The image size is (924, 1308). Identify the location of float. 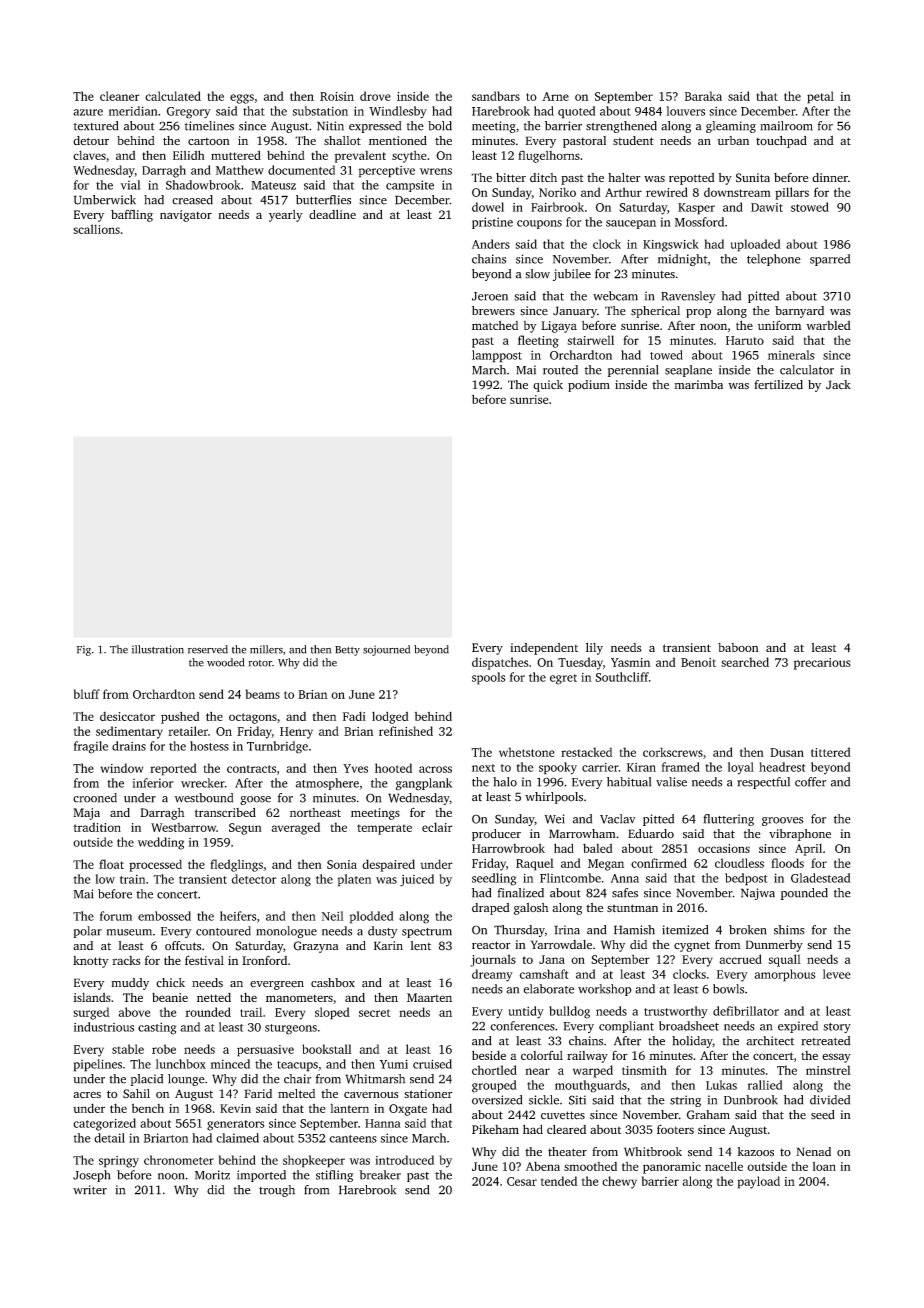
(111, 864).
